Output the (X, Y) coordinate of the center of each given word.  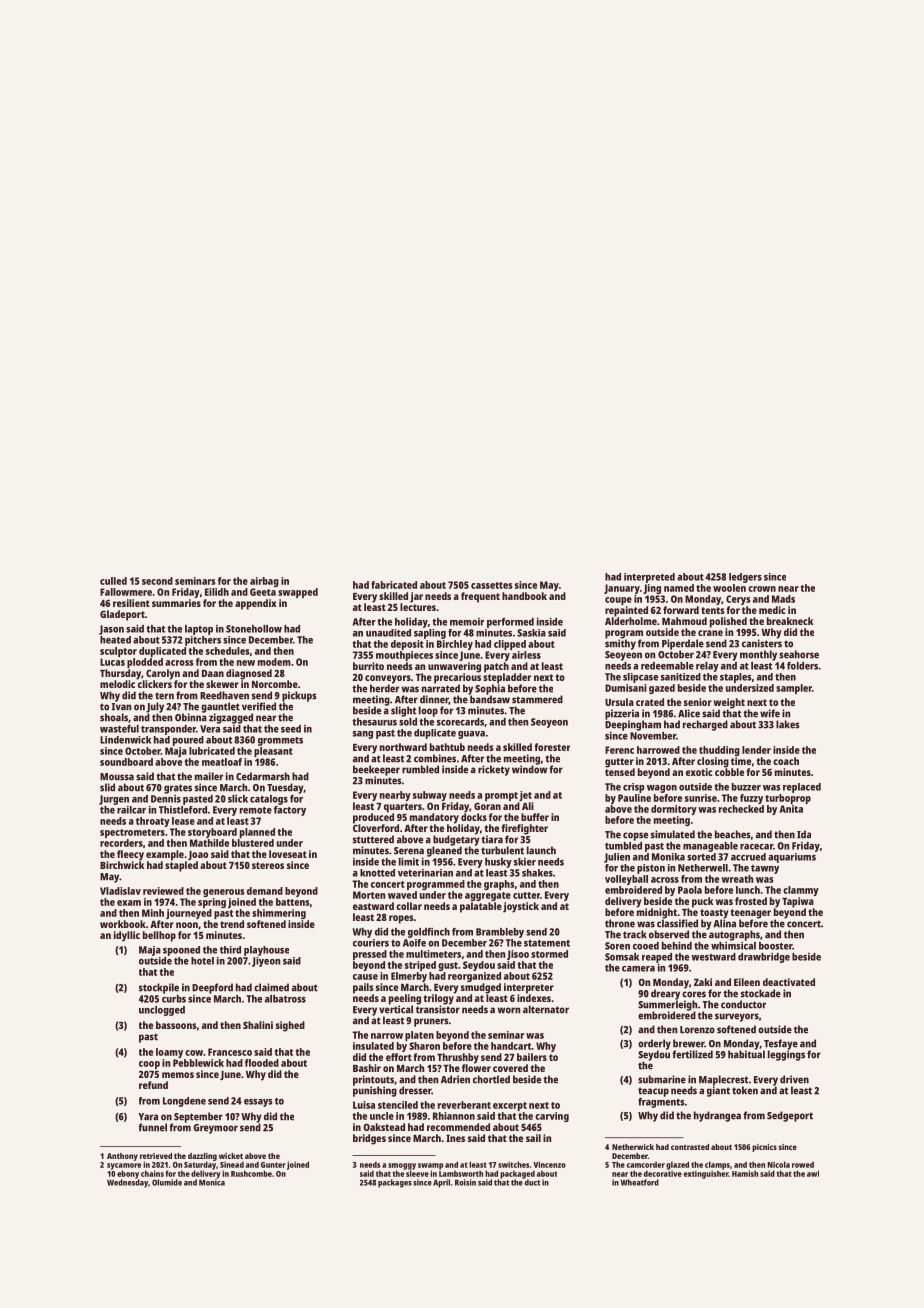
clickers (155, 684)
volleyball (626, 880)
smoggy (402, 1166)
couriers (371, 943)
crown (762, 589)
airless (526, 655)
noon (187, 925)
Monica (212, 1182)
